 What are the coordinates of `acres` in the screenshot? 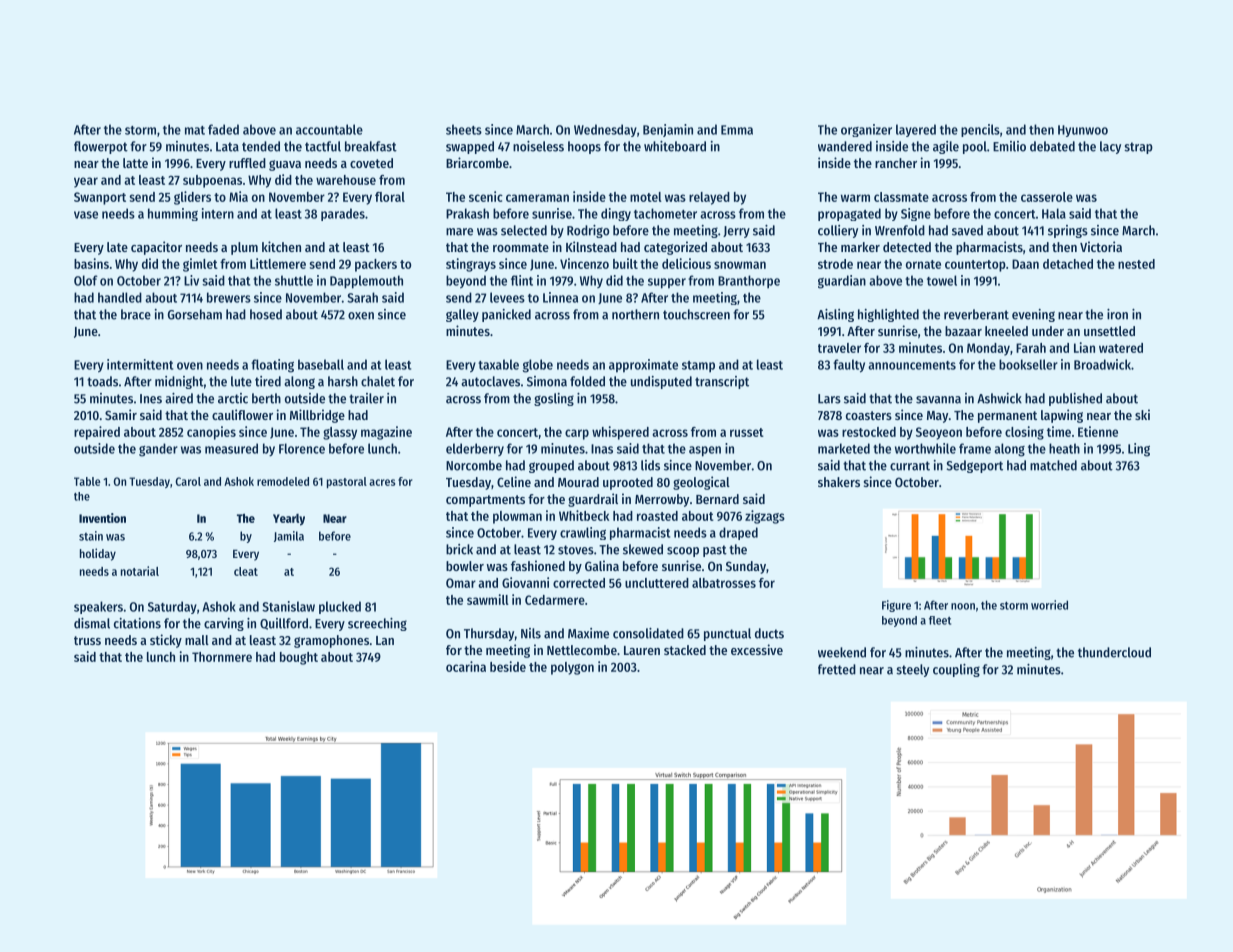 It's located at (382, 482).
